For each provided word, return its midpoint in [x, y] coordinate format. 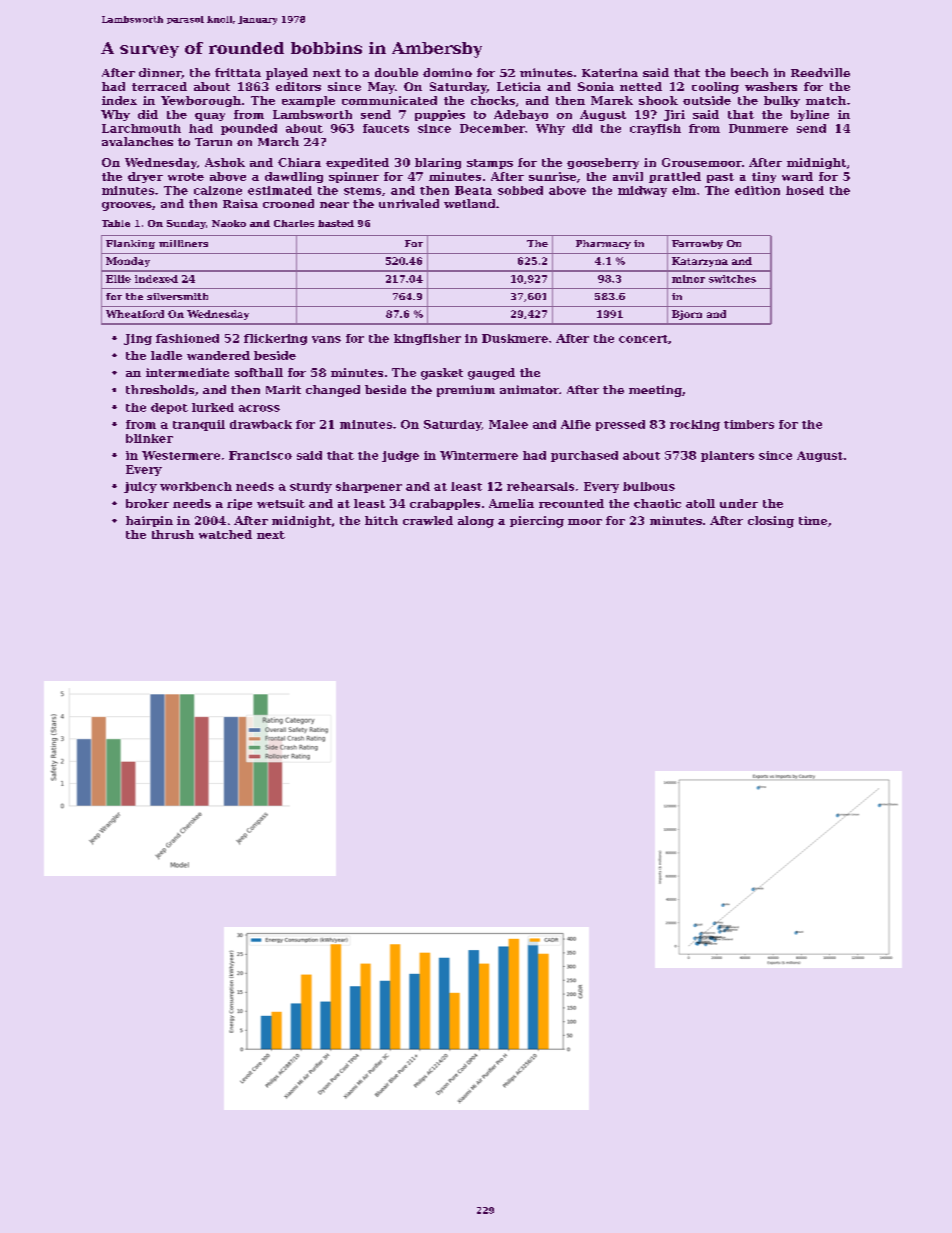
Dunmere [758, 128]
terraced [159, 86]
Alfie [576, 424]
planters [727, 456]
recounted [571, 503]
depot [169, 408]
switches [732, 279]
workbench [196, 486]
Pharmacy [603, 244]
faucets [386, 128]
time [813, 520]
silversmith [177, 296]
